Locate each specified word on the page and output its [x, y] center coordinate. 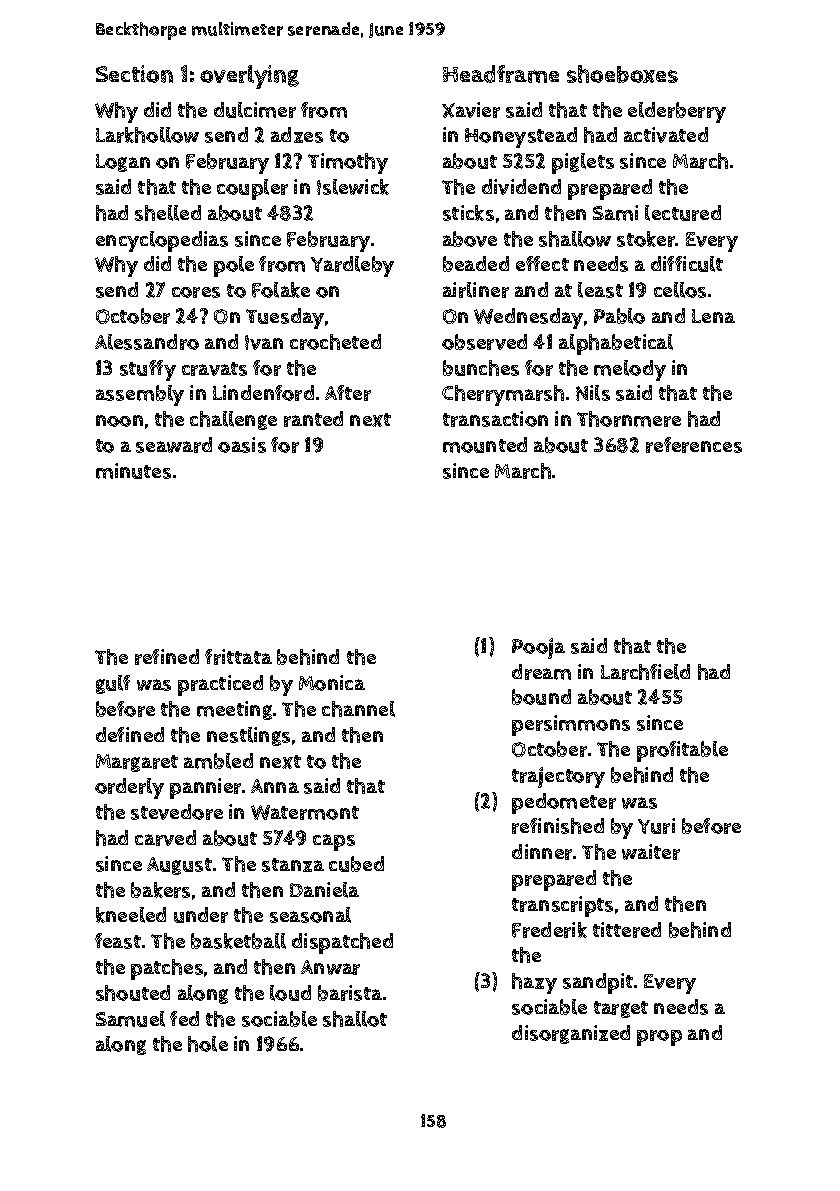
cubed [356, 864]
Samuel [130, 1019]
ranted [313, 419]
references [694, 445]
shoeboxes [622, 74]
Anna [275, 786]
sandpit [598, 983]
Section [134, 74]
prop [659, 1038]
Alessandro [147, 342]
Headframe [501, 74]
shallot [355, 1019]
